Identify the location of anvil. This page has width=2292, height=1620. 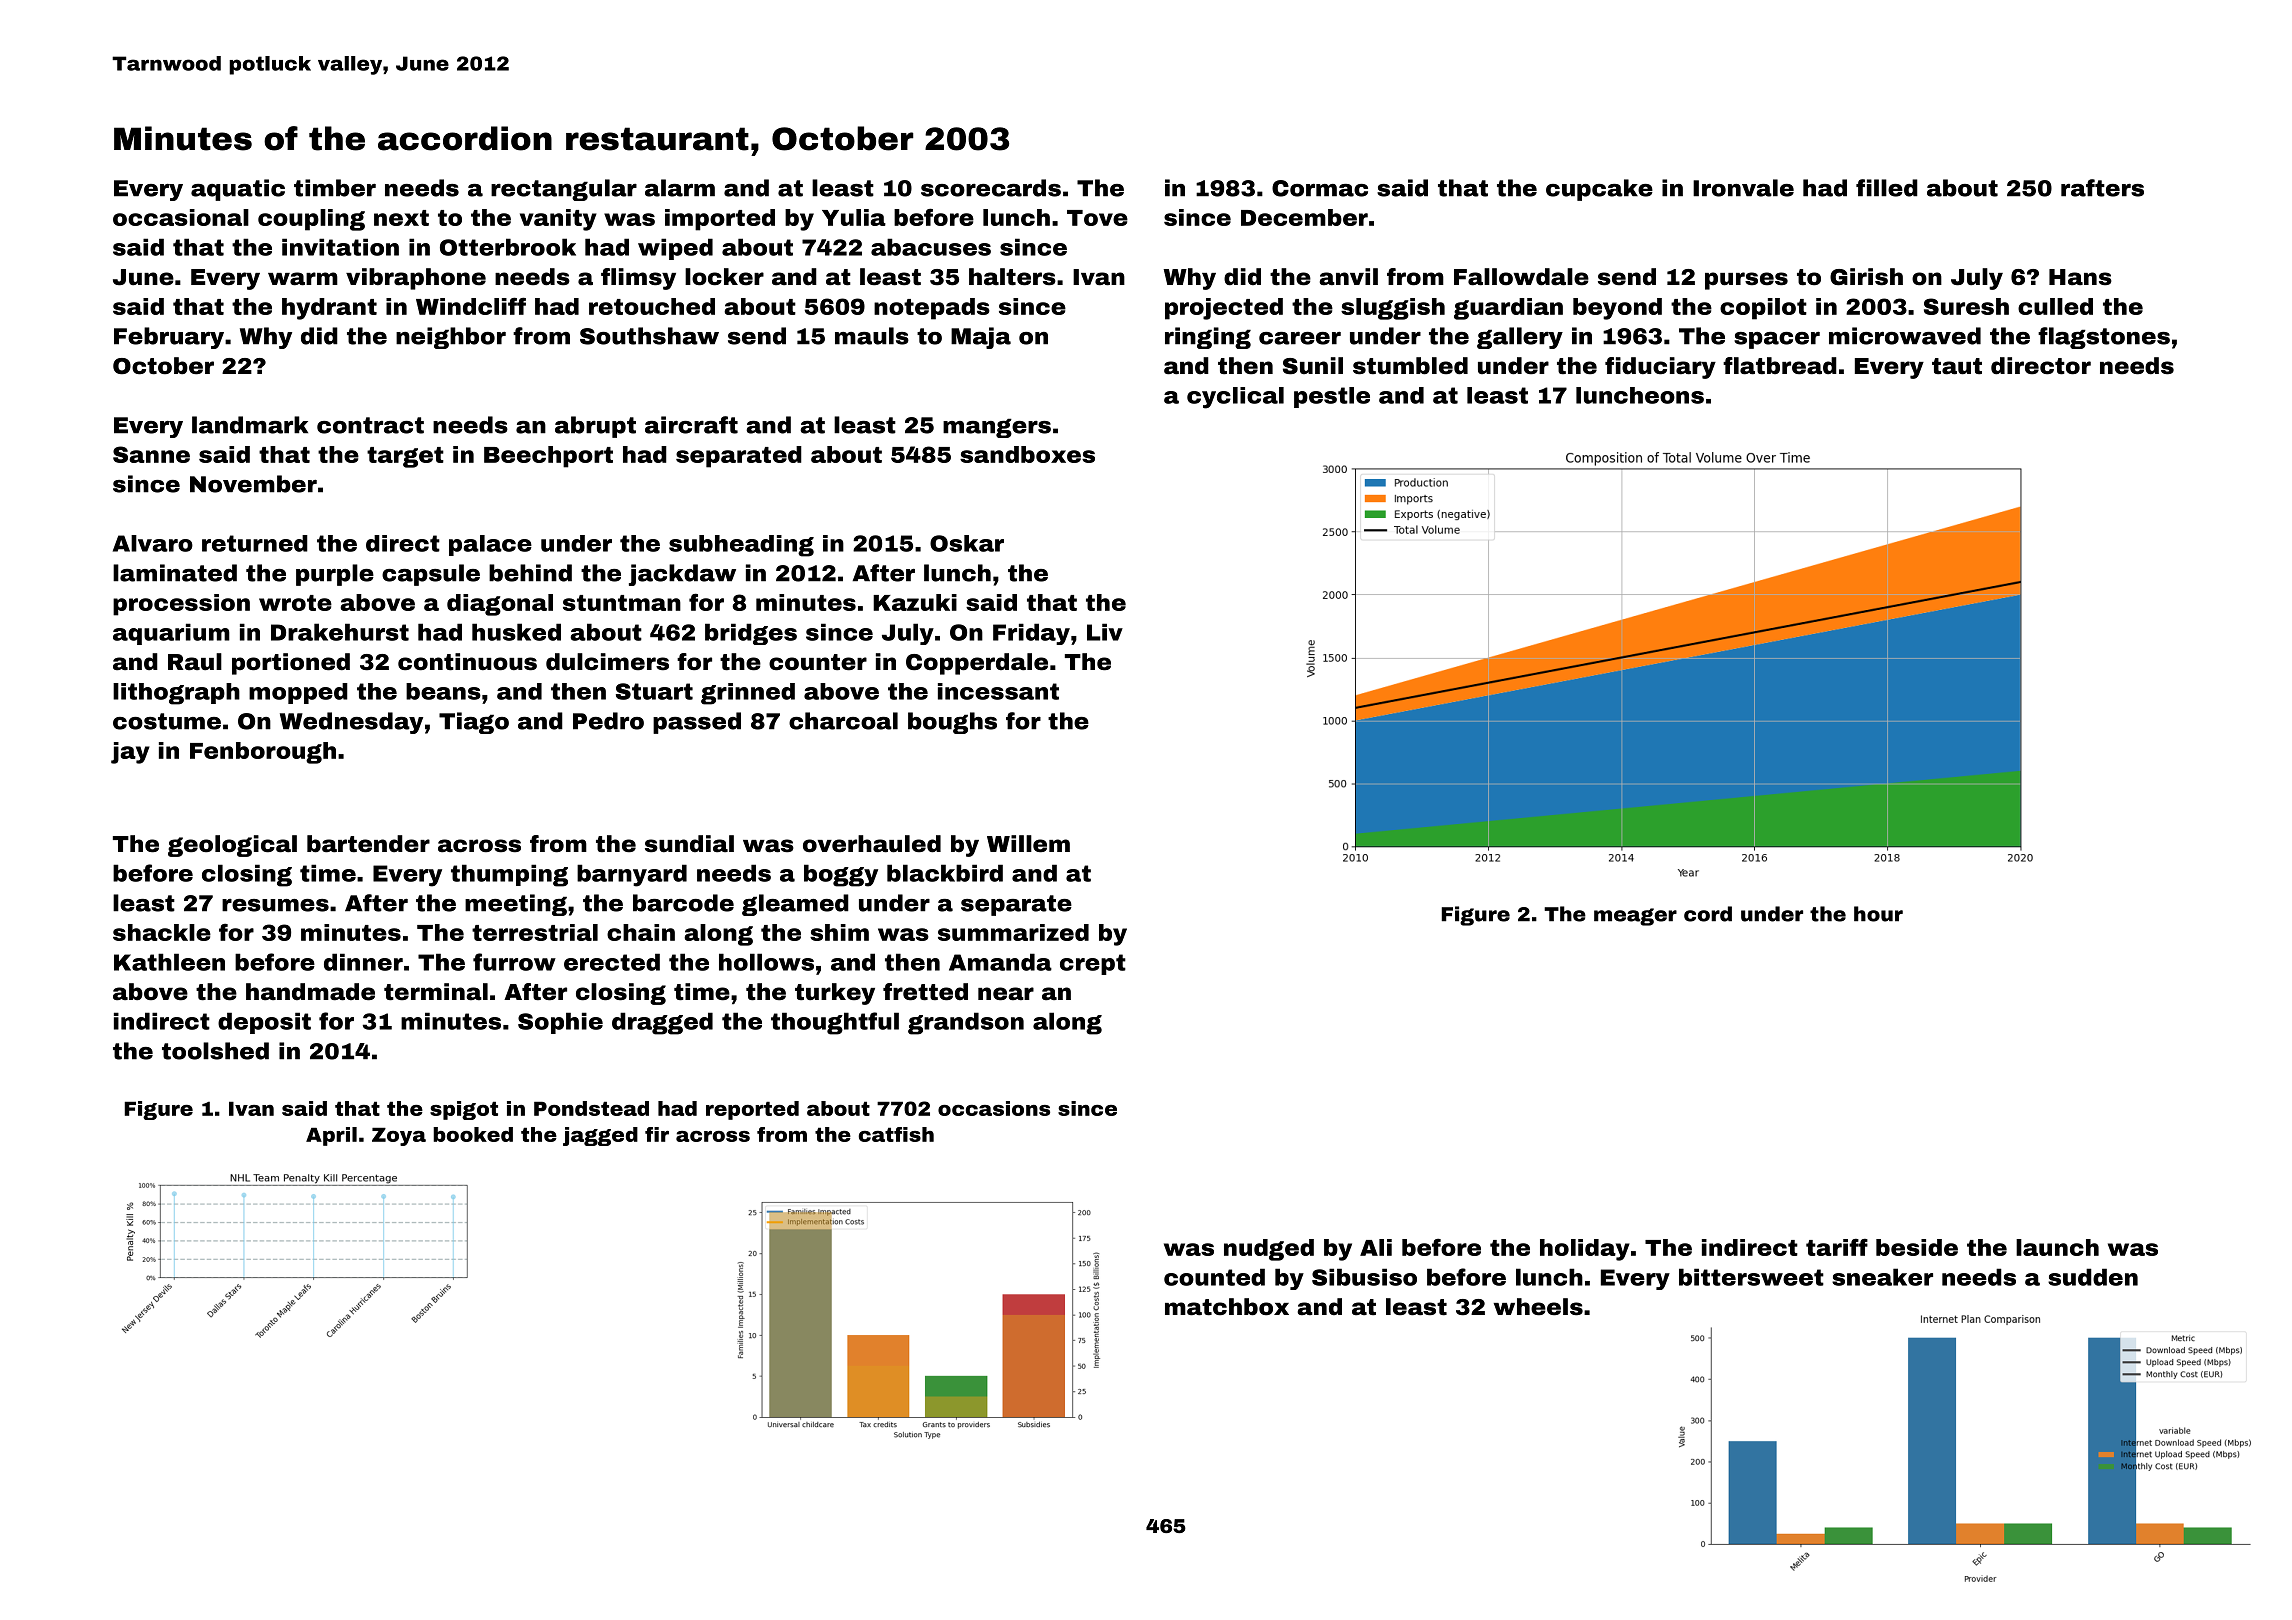
(1348, 277).
